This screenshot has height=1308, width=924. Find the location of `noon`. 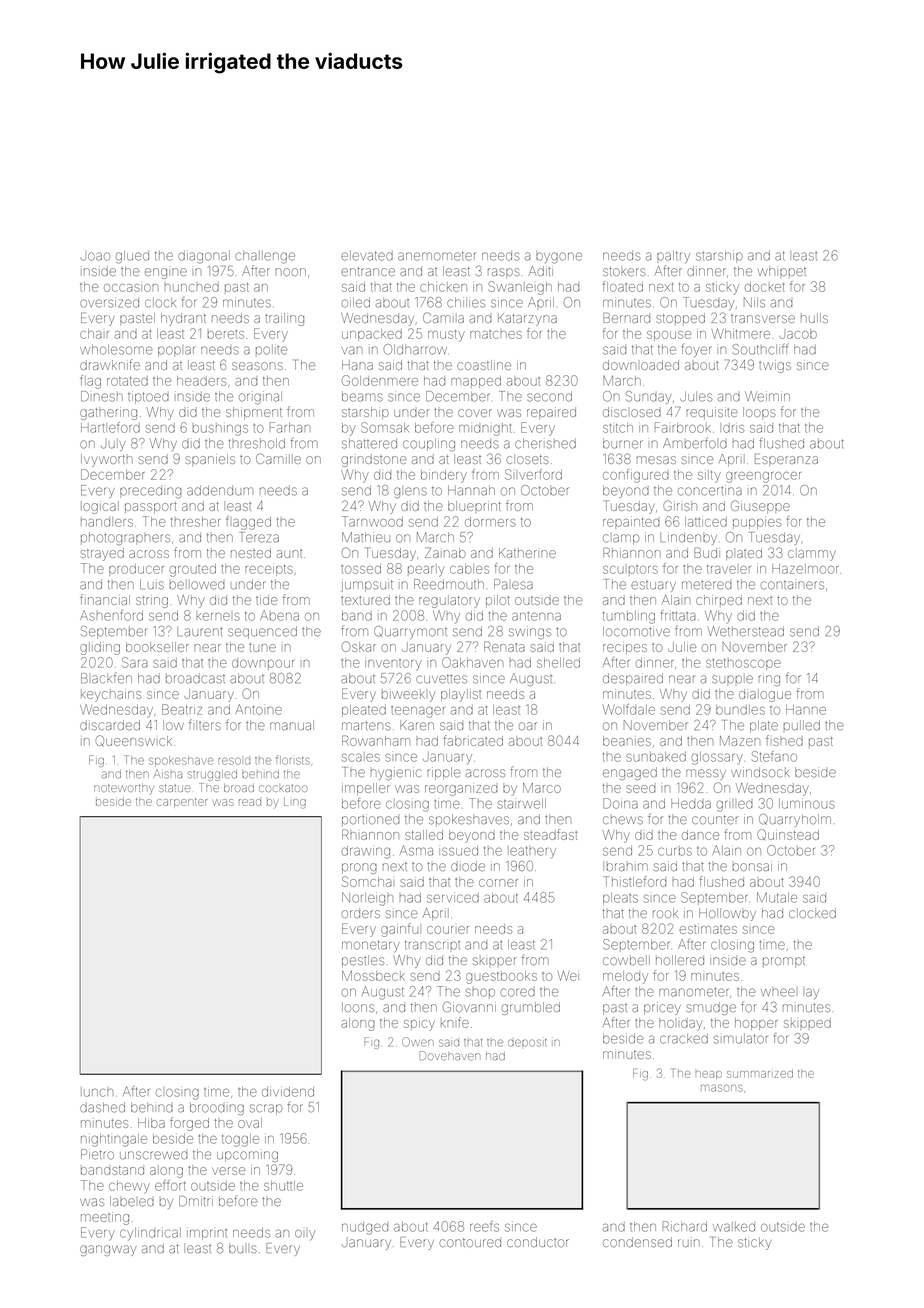

noon is located at coordinates (291, 272).
